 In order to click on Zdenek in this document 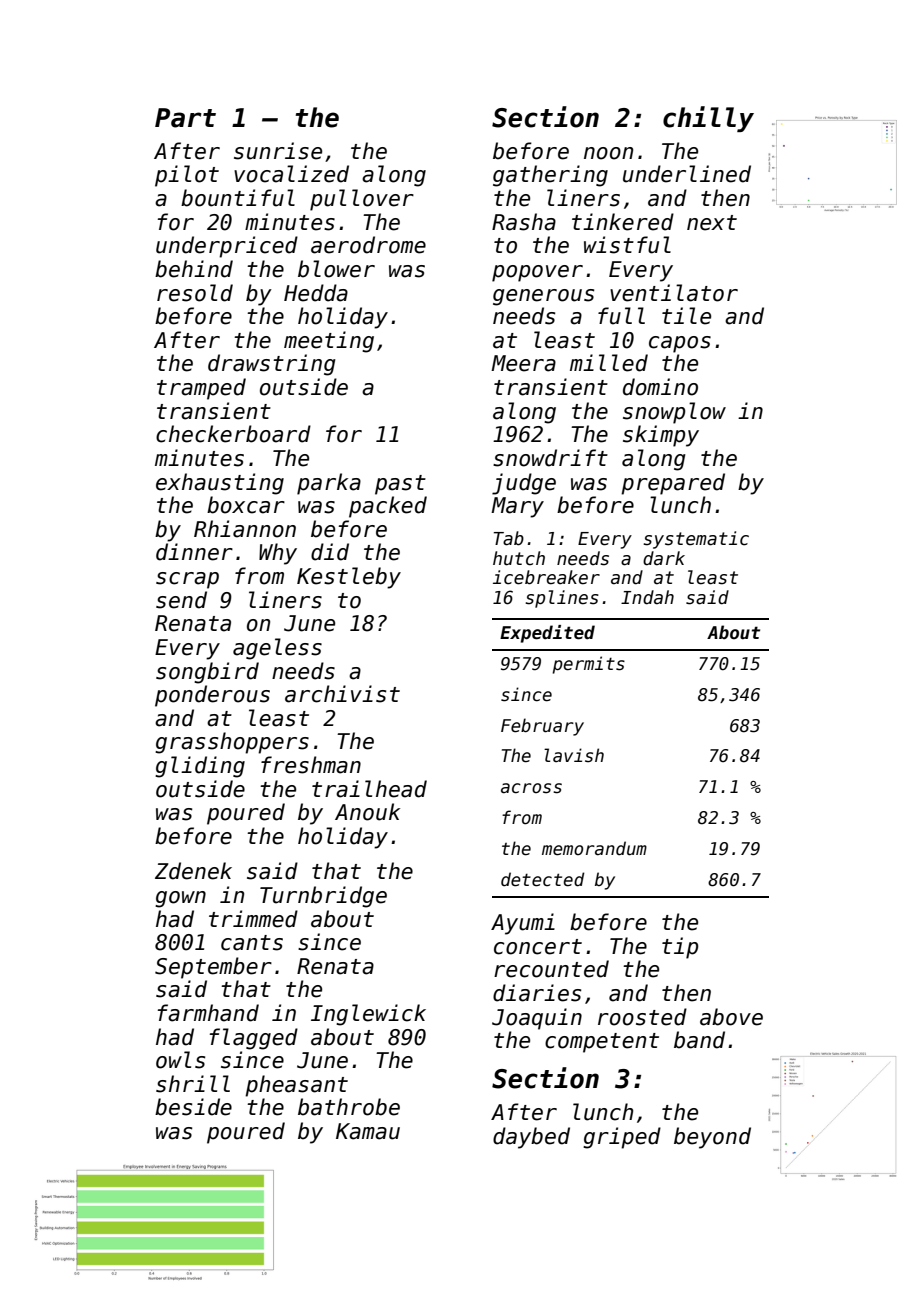, I will do `click(193, 871)`.
